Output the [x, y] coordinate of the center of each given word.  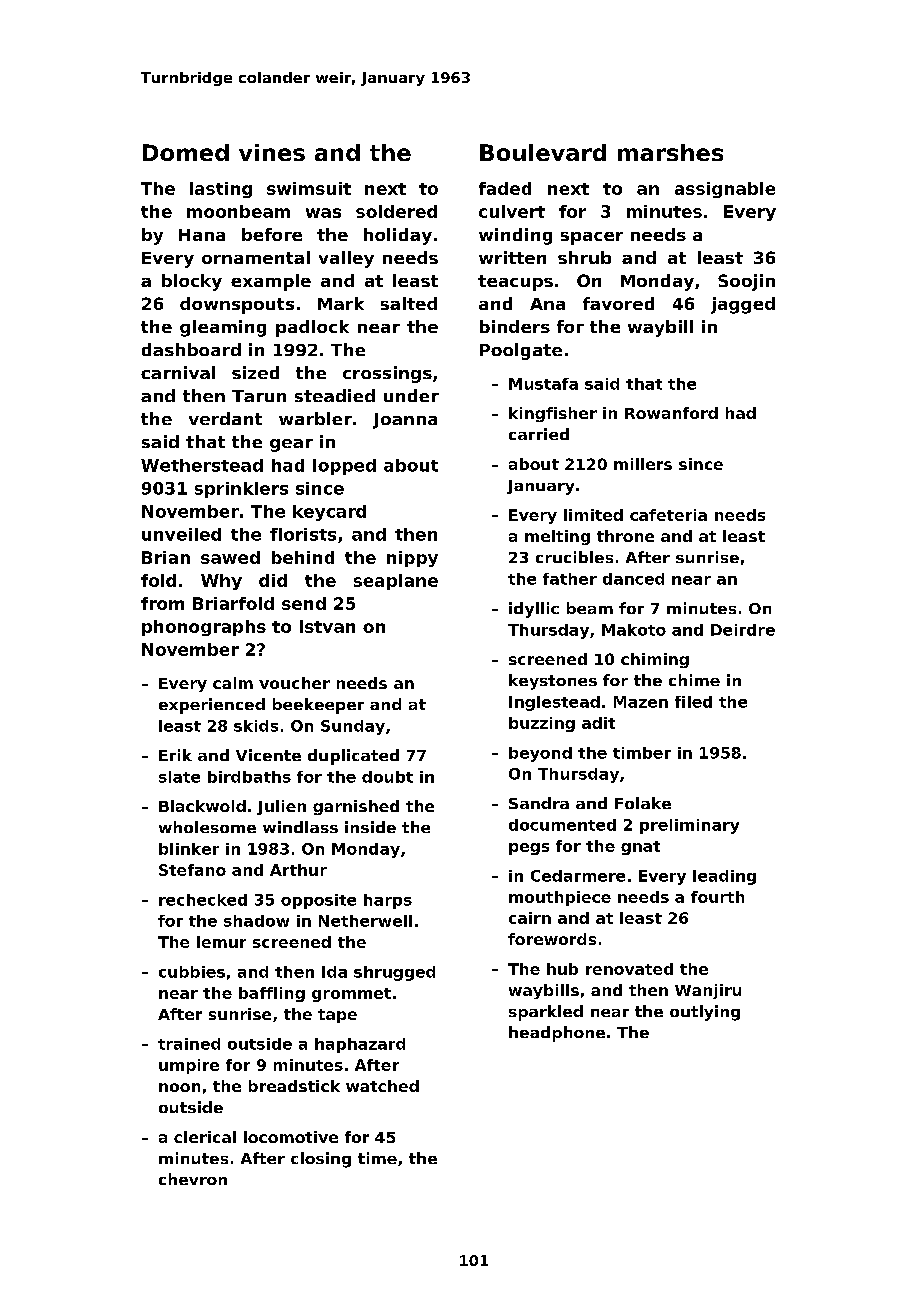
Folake [643, 803]
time [377, 1158]
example [271, 282]
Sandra [539, 803]
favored [618, 303]
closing [321, 1160]
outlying [705, 1013]
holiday [398, 236]
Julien [281, 807]
